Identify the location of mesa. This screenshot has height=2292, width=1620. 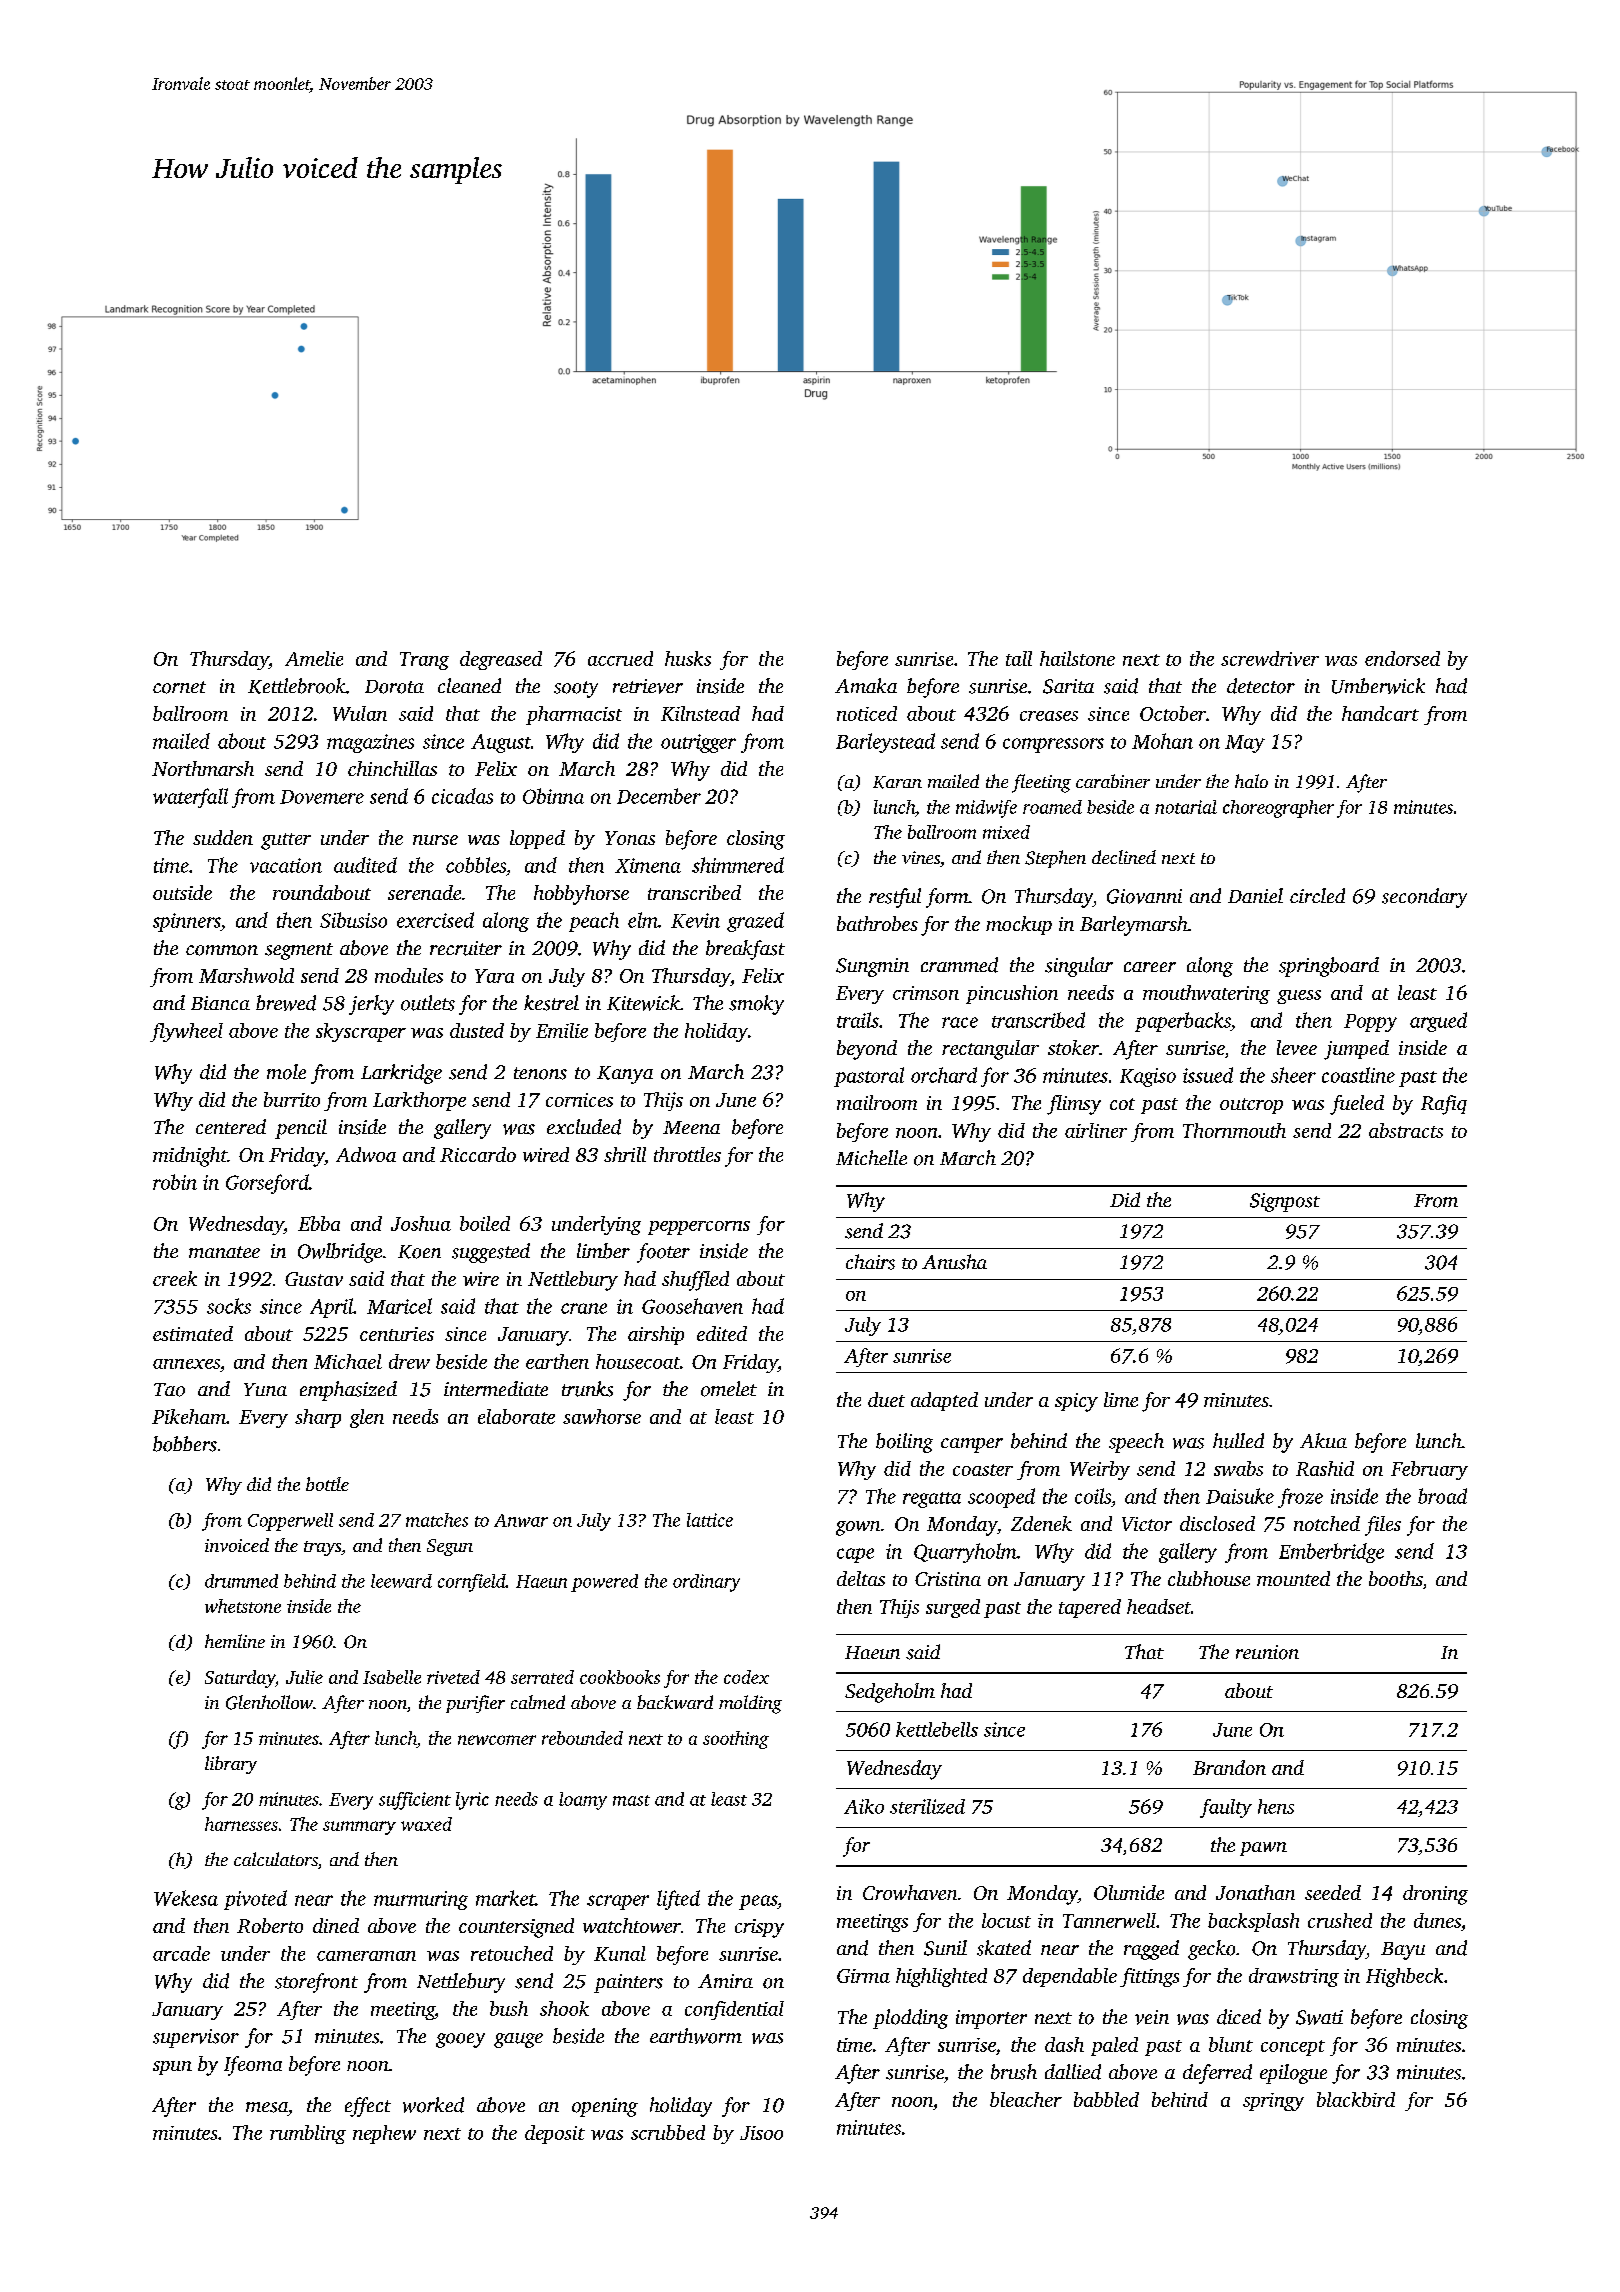
(267, 2107).
